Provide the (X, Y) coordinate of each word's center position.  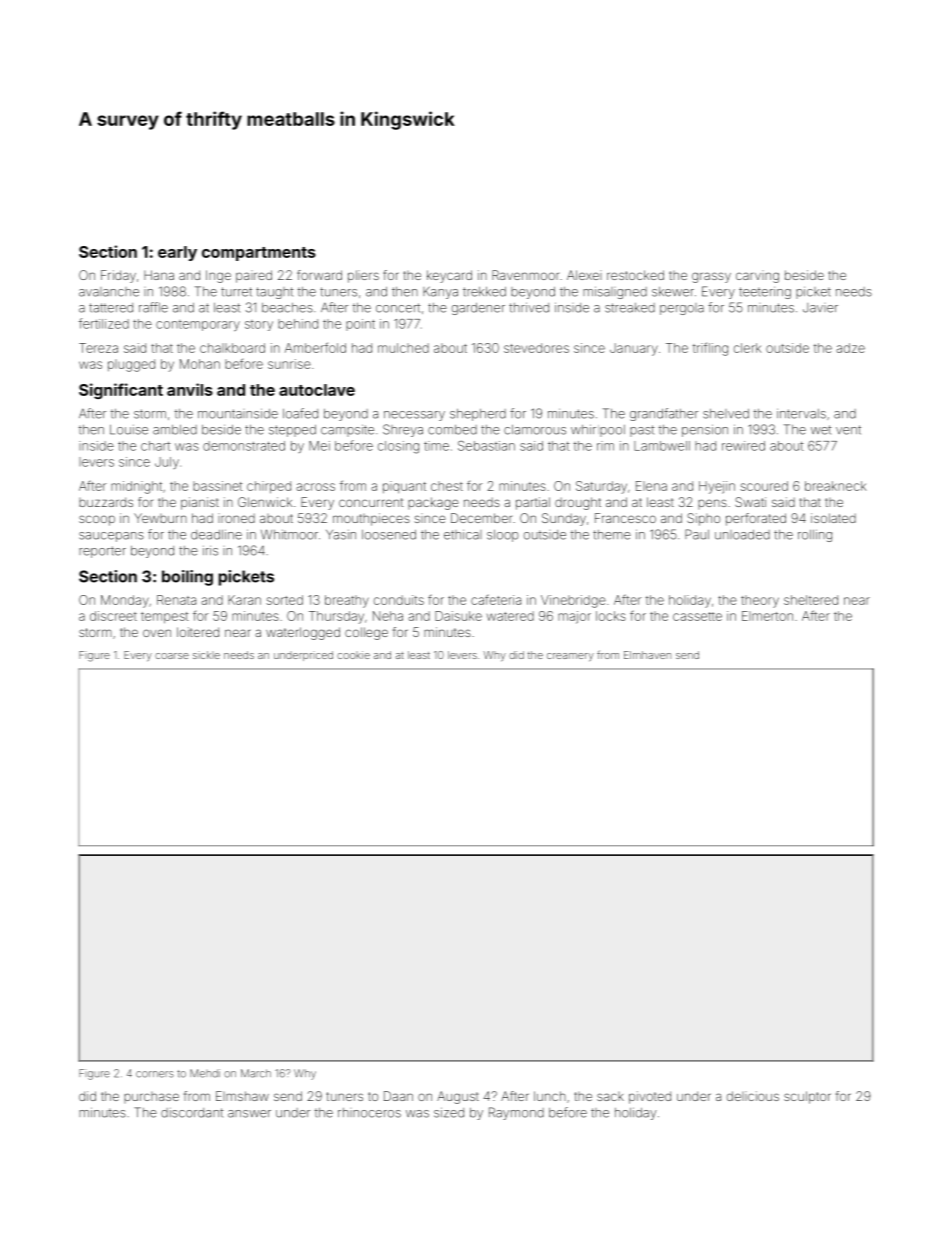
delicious (753, 1096)
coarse (172, 656)
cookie (353, 655)
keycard (449, 276)
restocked (635, 275)
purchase (151, 1097)
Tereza (98, 348)
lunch (550, 1096)
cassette (697, 616)
